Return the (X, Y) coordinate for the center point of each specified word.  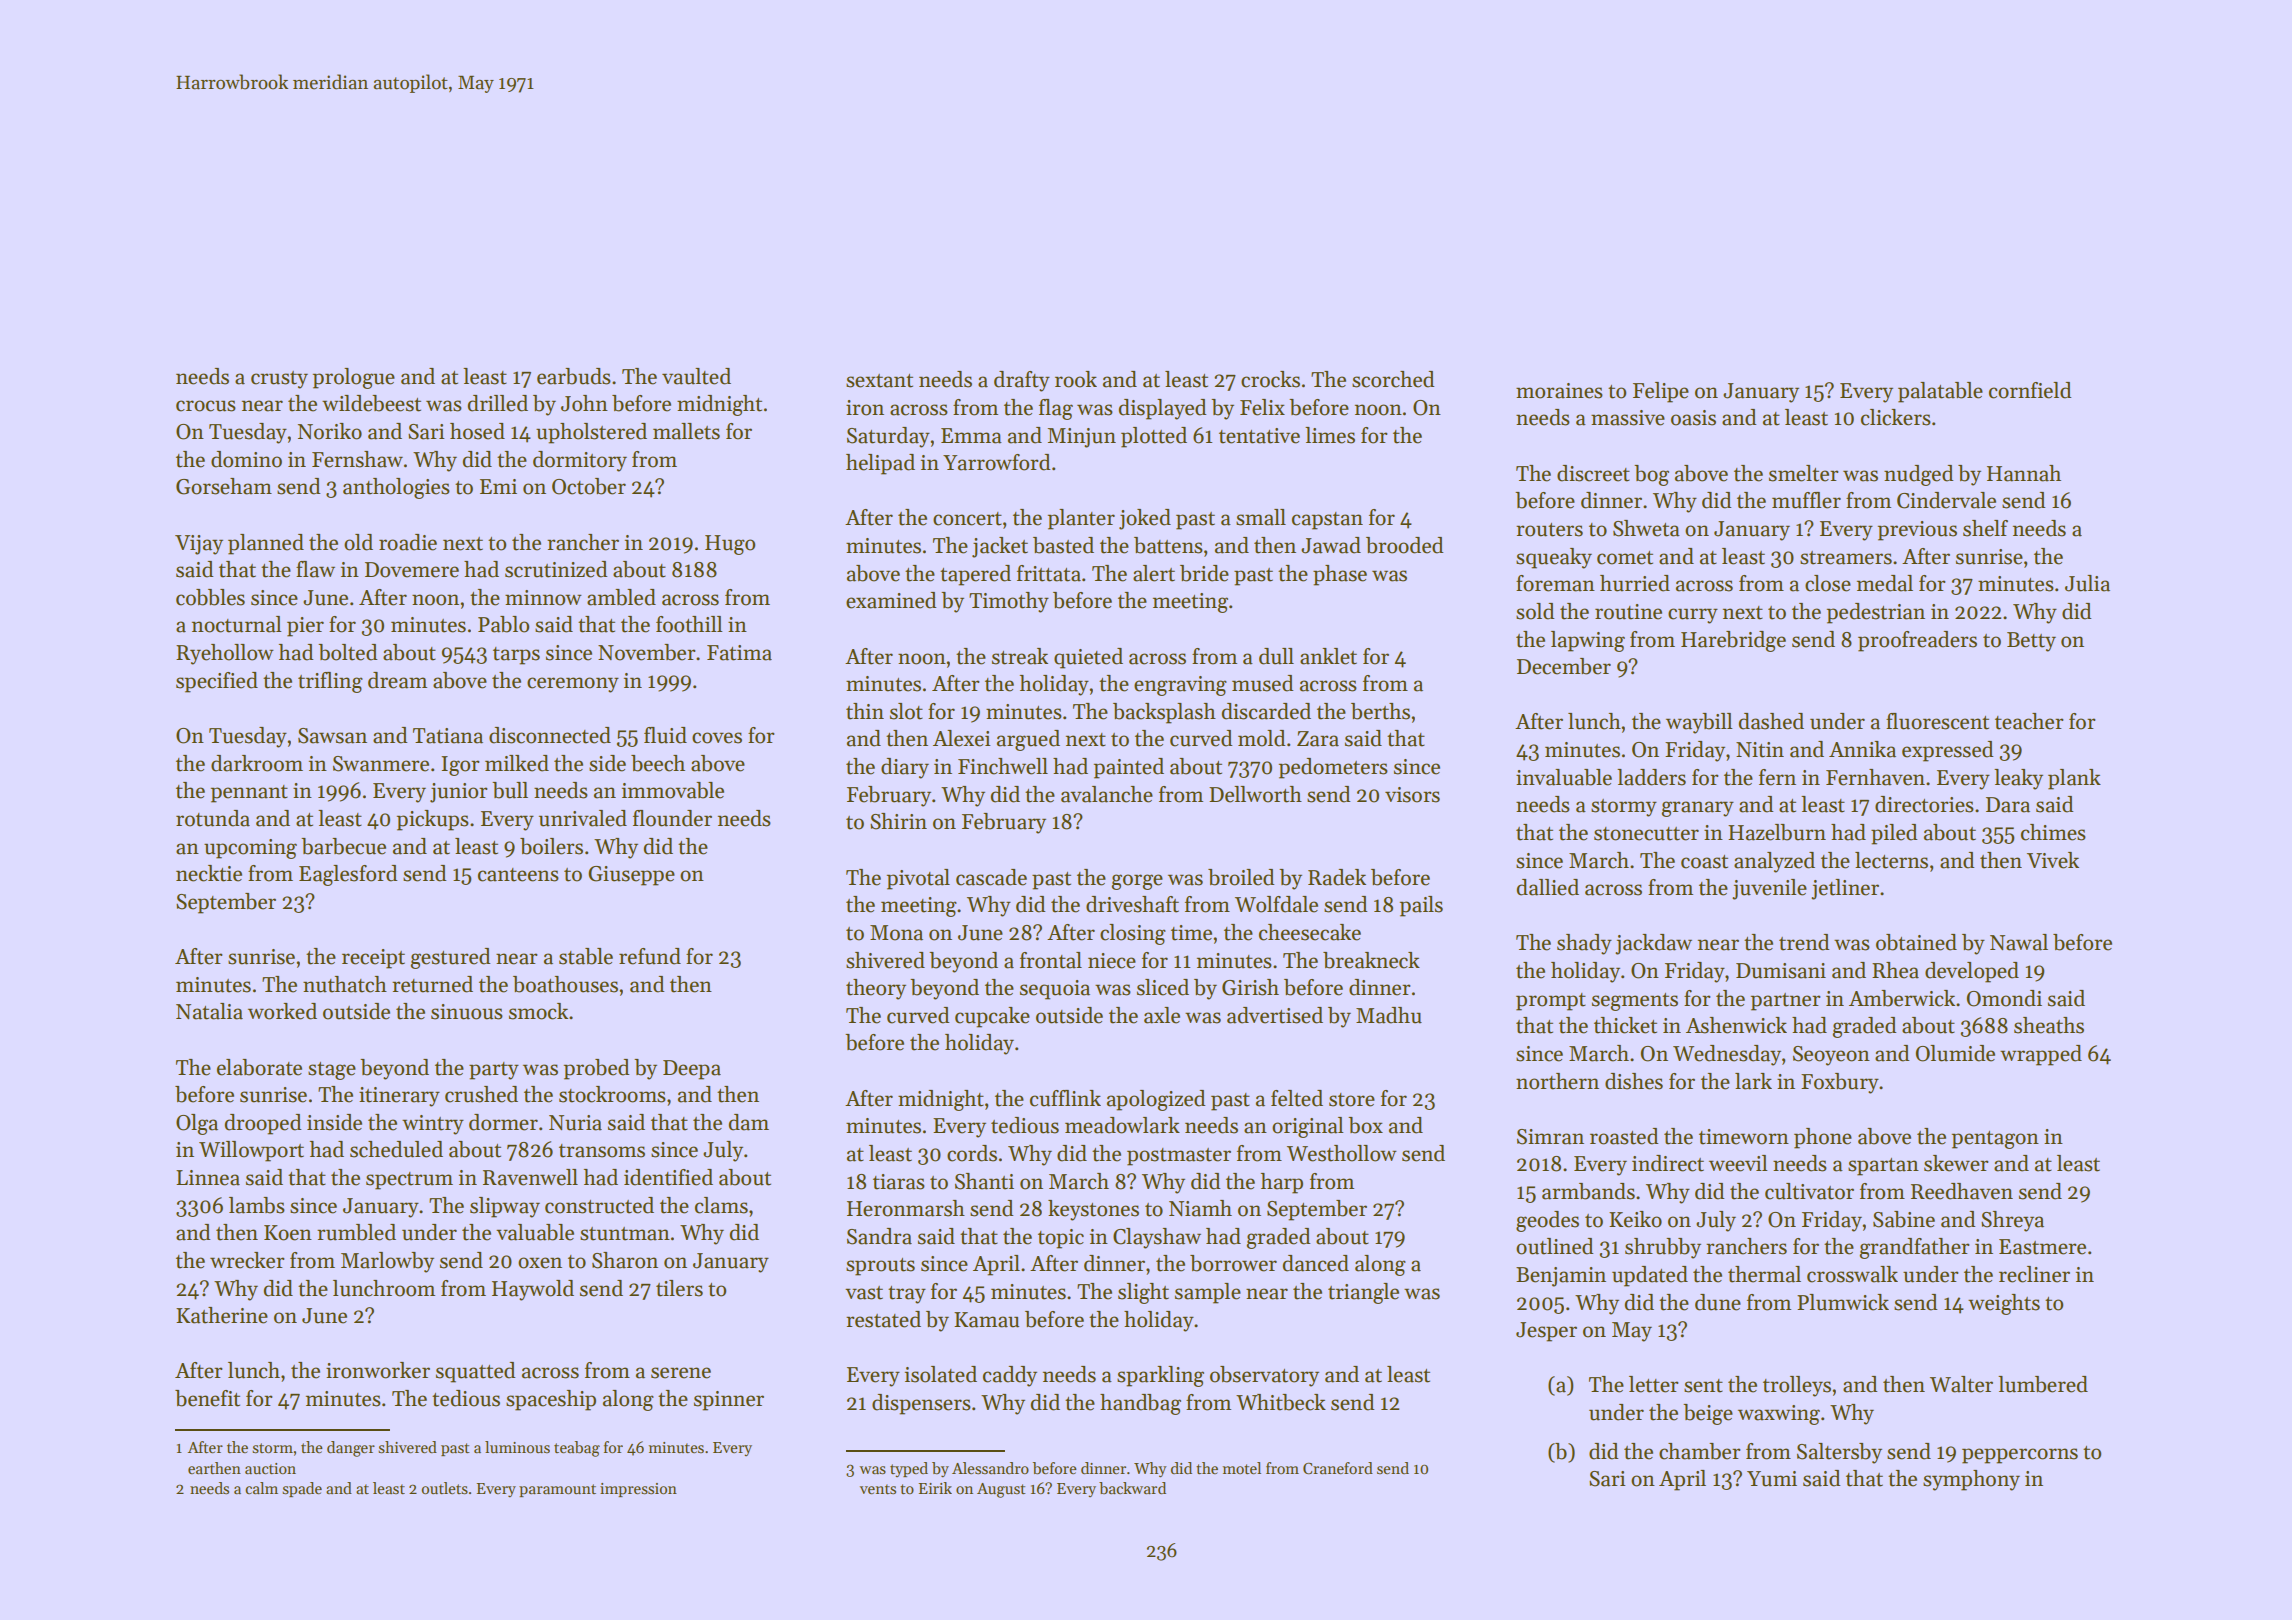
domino (246, 459)
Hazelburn (1777, 832)
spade (302, 1489)
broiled (1241, 877)
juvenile (1769, 889)
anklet (1328, 656)
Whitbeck (1281, 1402)
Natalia (209, 1011)
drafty (1022, 381)
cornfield (2030, 390)
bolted (347, 652)
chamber (1699, 1451)
